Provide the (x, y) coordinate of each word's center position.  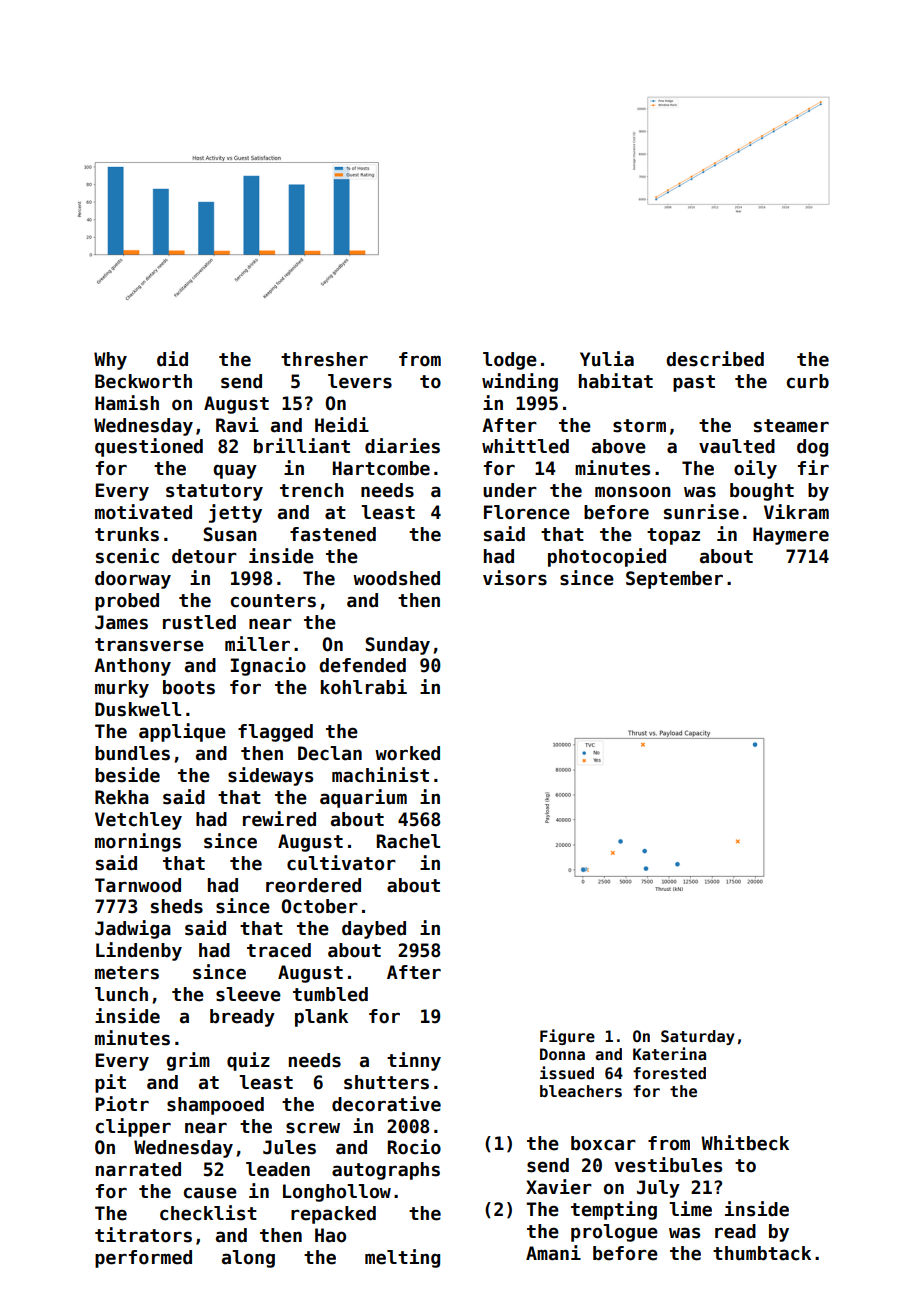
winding (520, 382)
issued (567, 1073)
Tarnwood (138, 885)
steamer (791, 426)
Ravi (237, 425)
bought (762, 492)
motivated (143, 512)
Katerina (669, 1054)
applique (182, 732)
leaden (278, 1169)
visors (515, 578)
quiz (248, 1061)
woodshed (396, 578)
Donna (562, 1054)
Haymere (791, 536)
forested (669, 1073)
